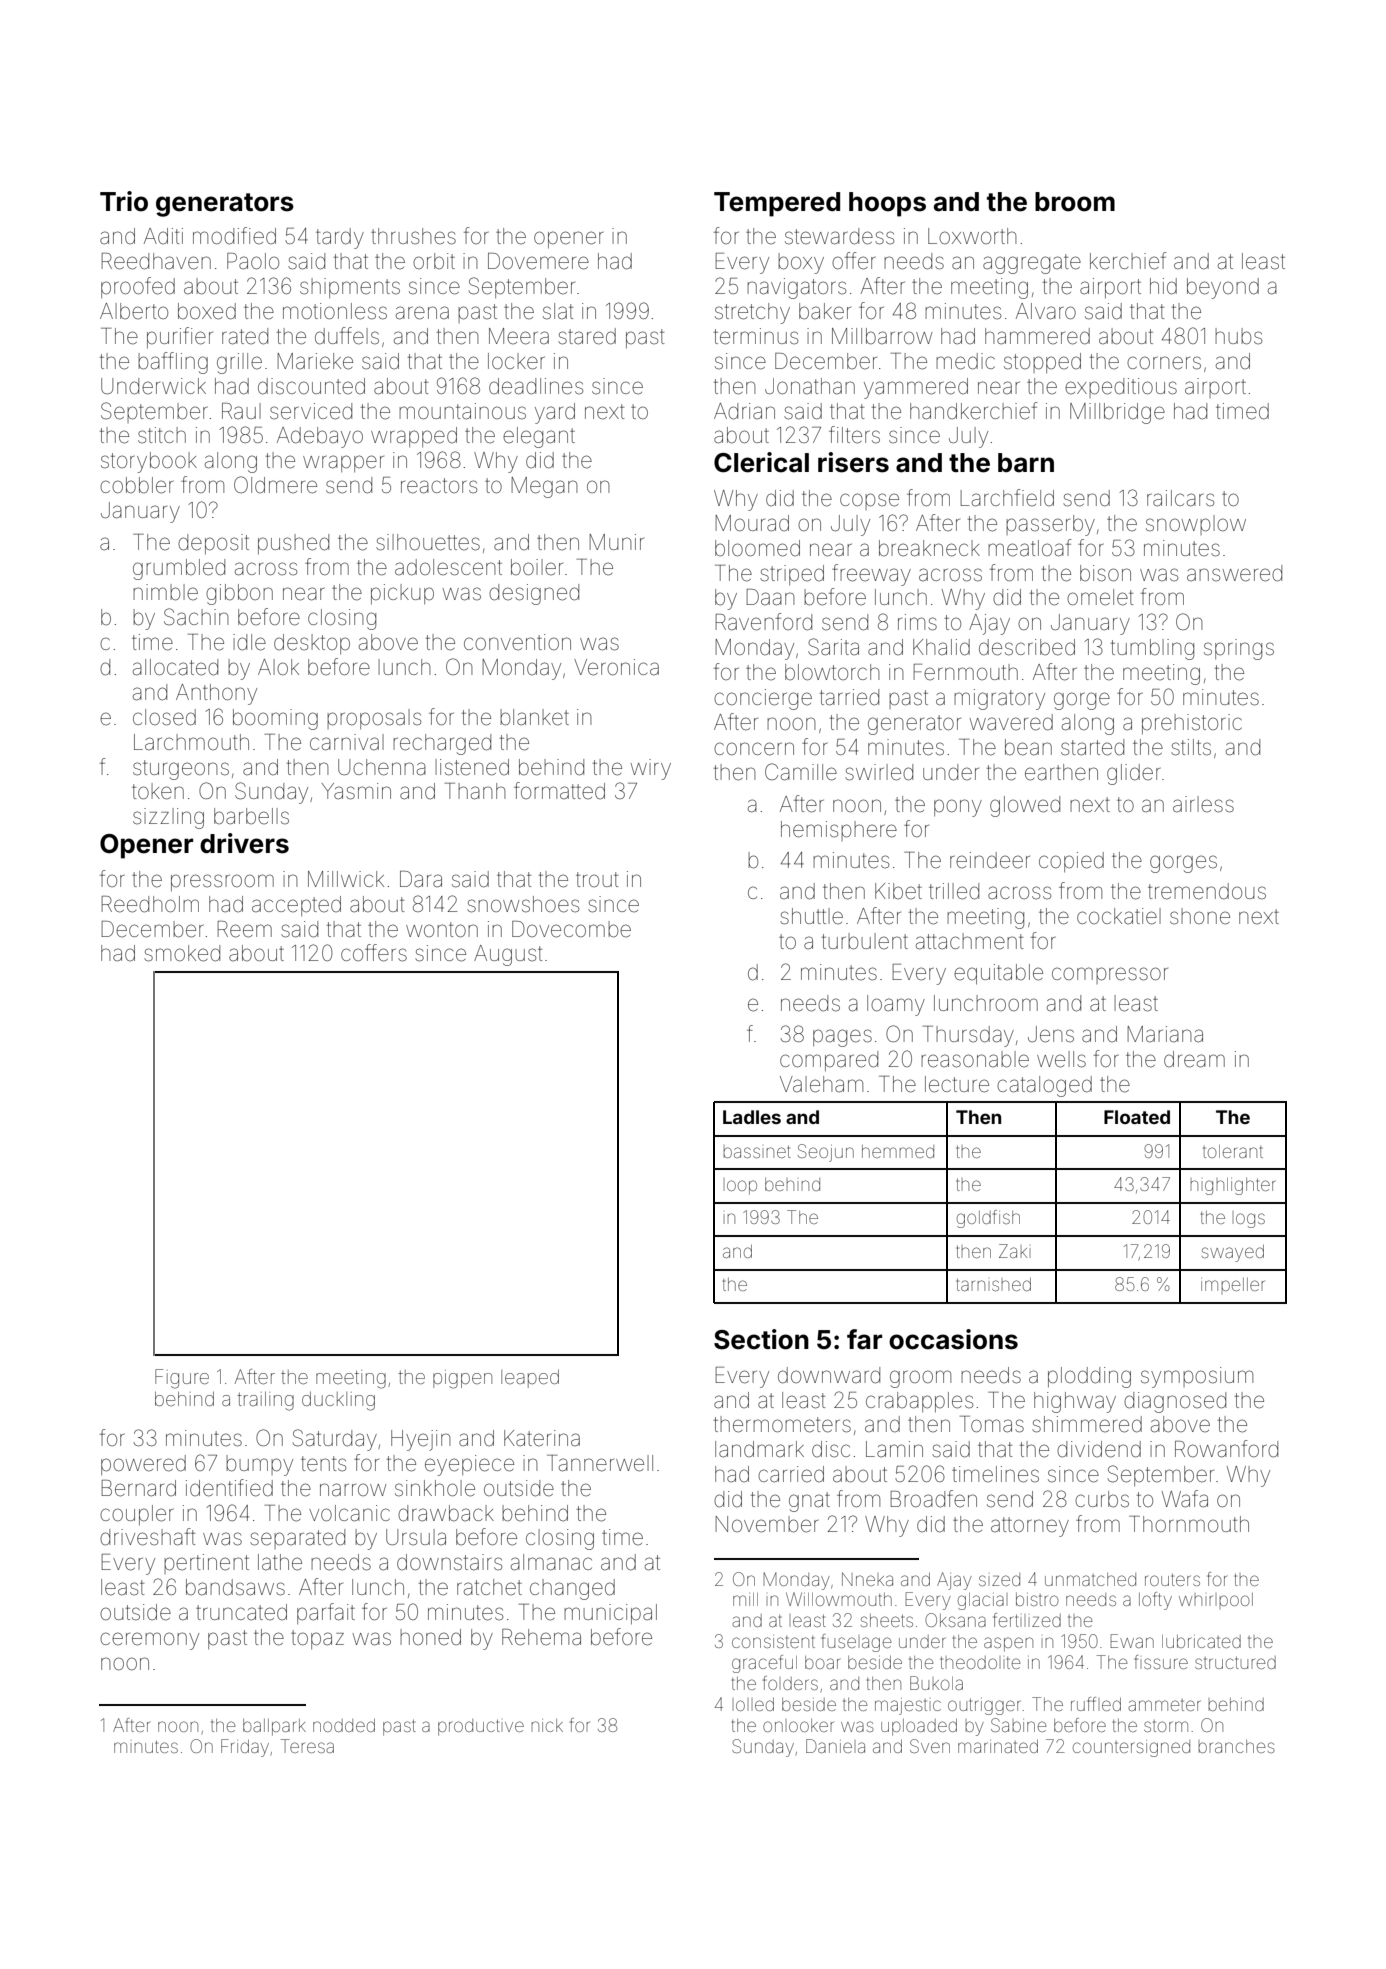  I want to click on nick, so click(547, 1725).
